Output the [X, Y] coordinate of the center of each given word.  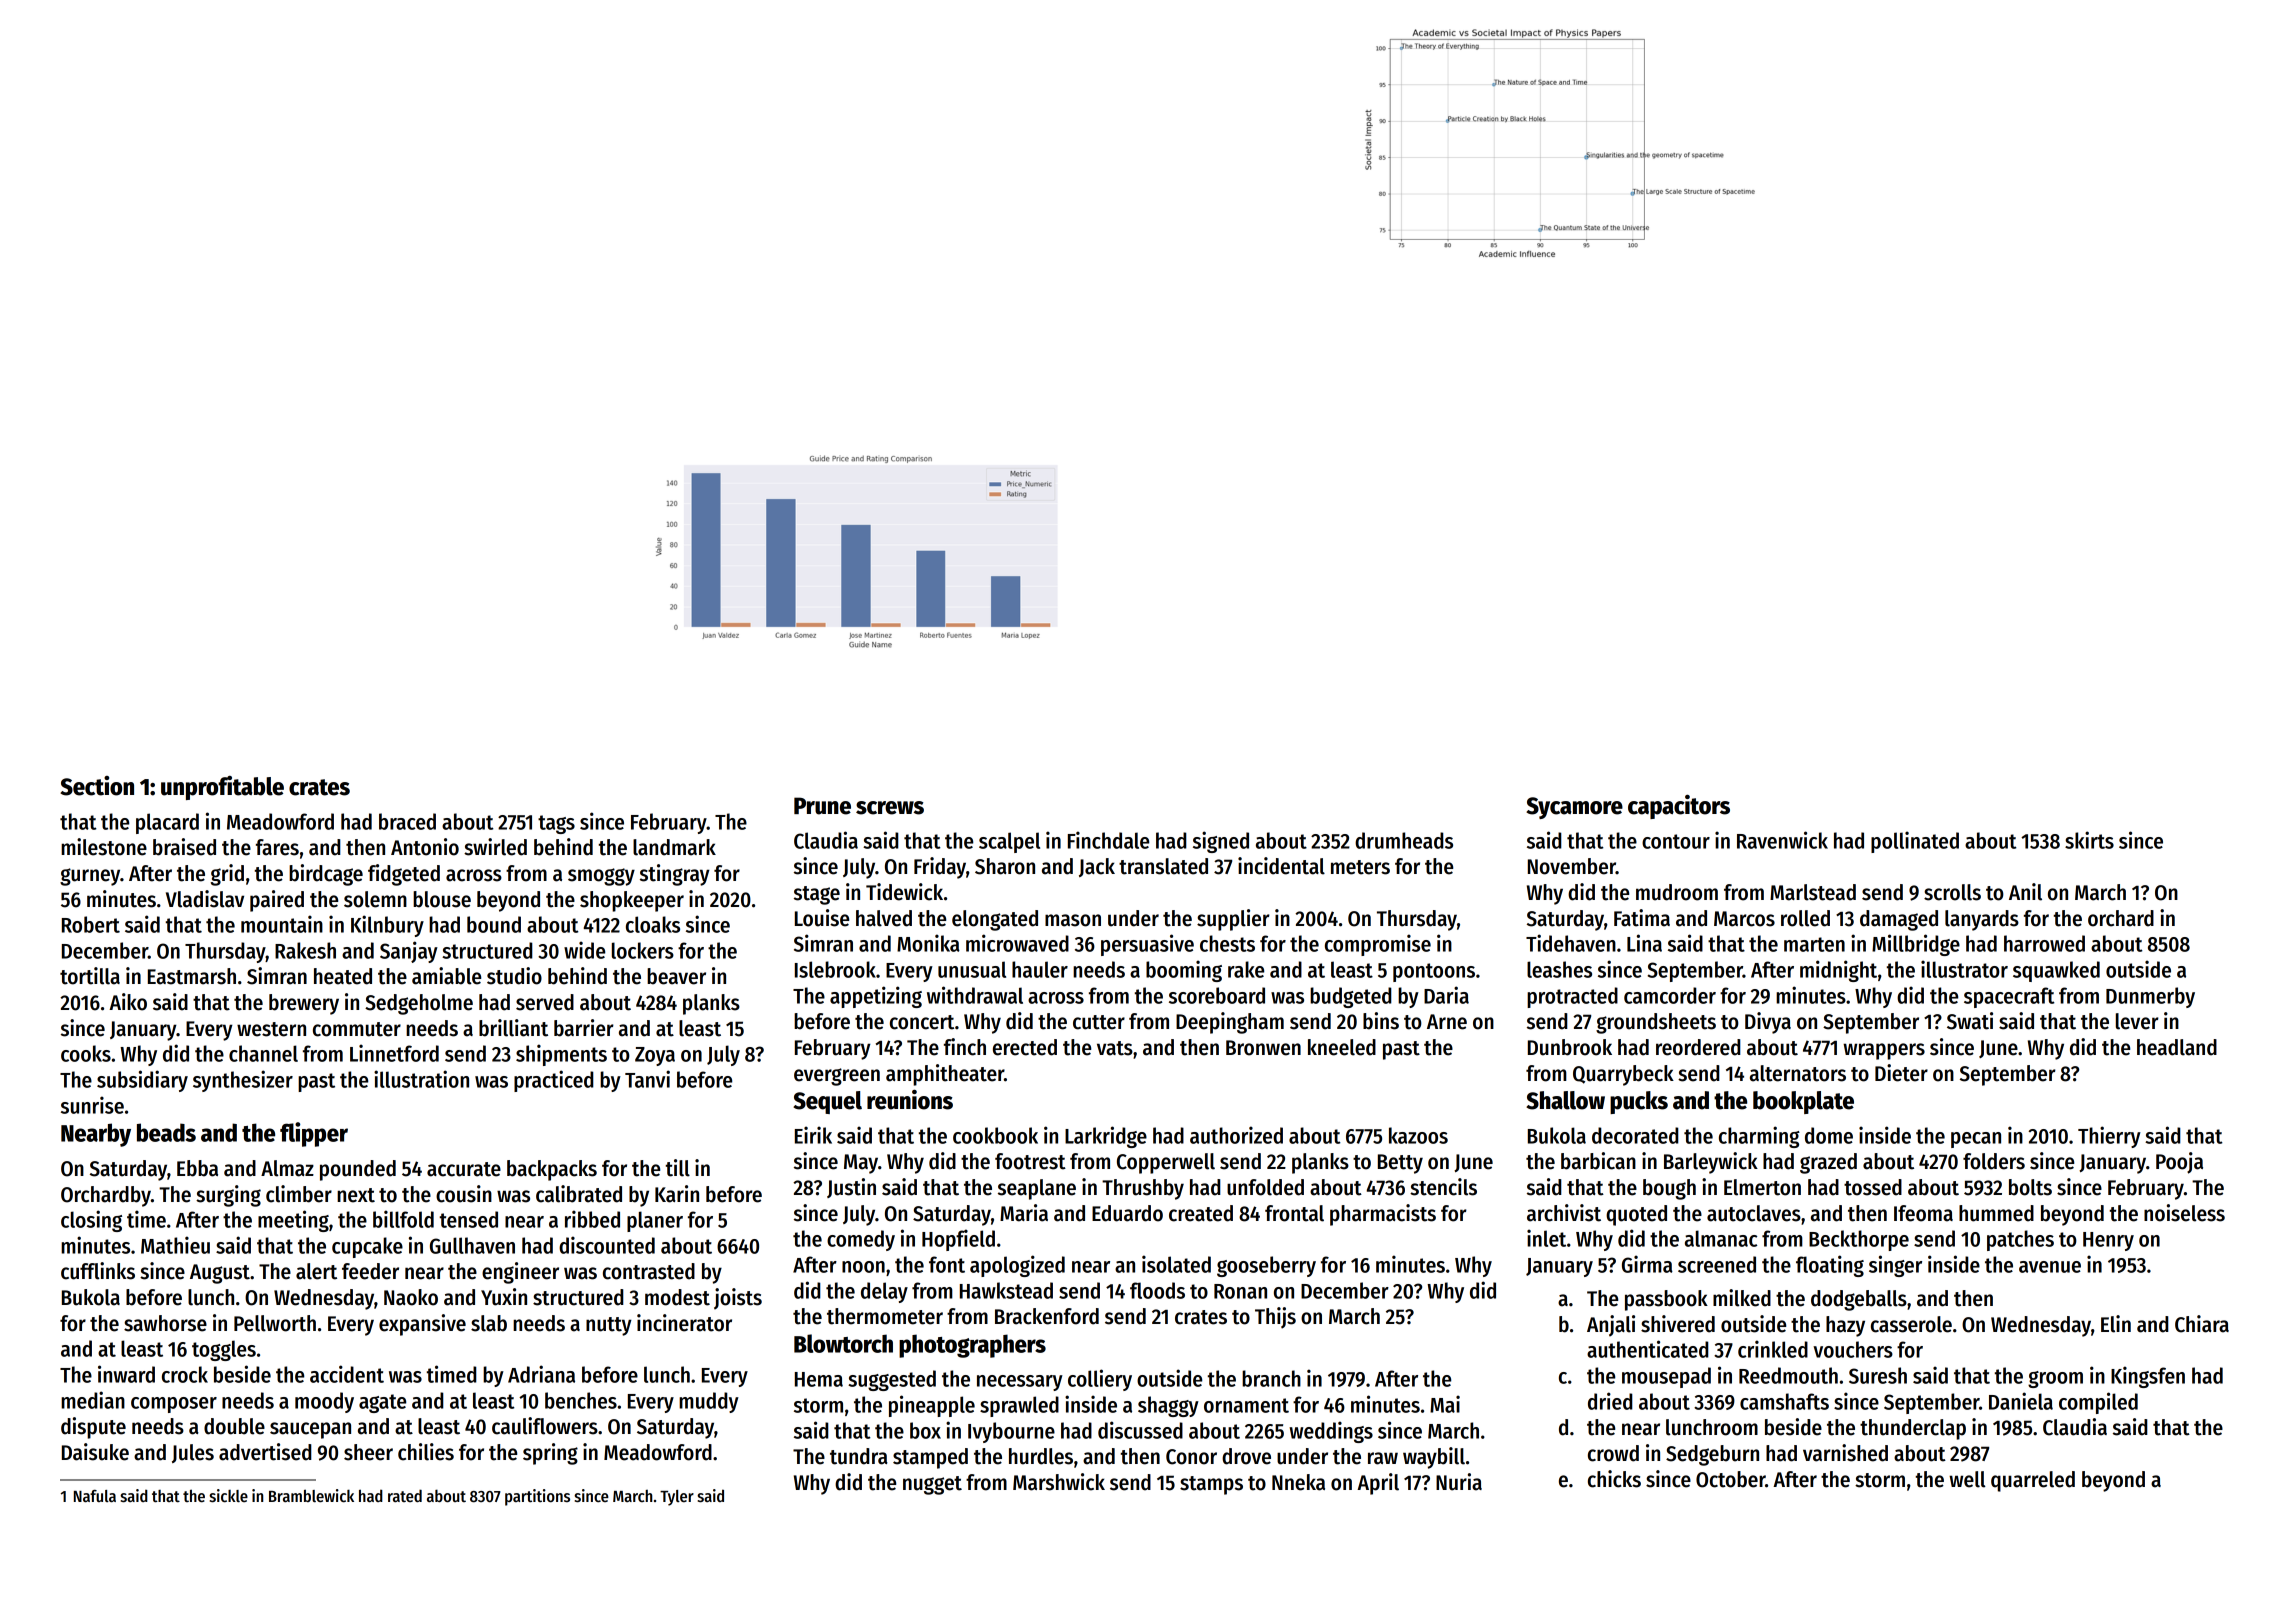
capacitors [1679, 807]
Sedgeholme [419, 1004]
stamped [930, 1458]
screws [890, 808]
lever [2137, 1021]
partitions [537, 1497]
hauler [1040, 969]
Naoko [411, 1297]
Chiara [2202, 1324]
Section [97, 786]
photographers [972, 1346]
